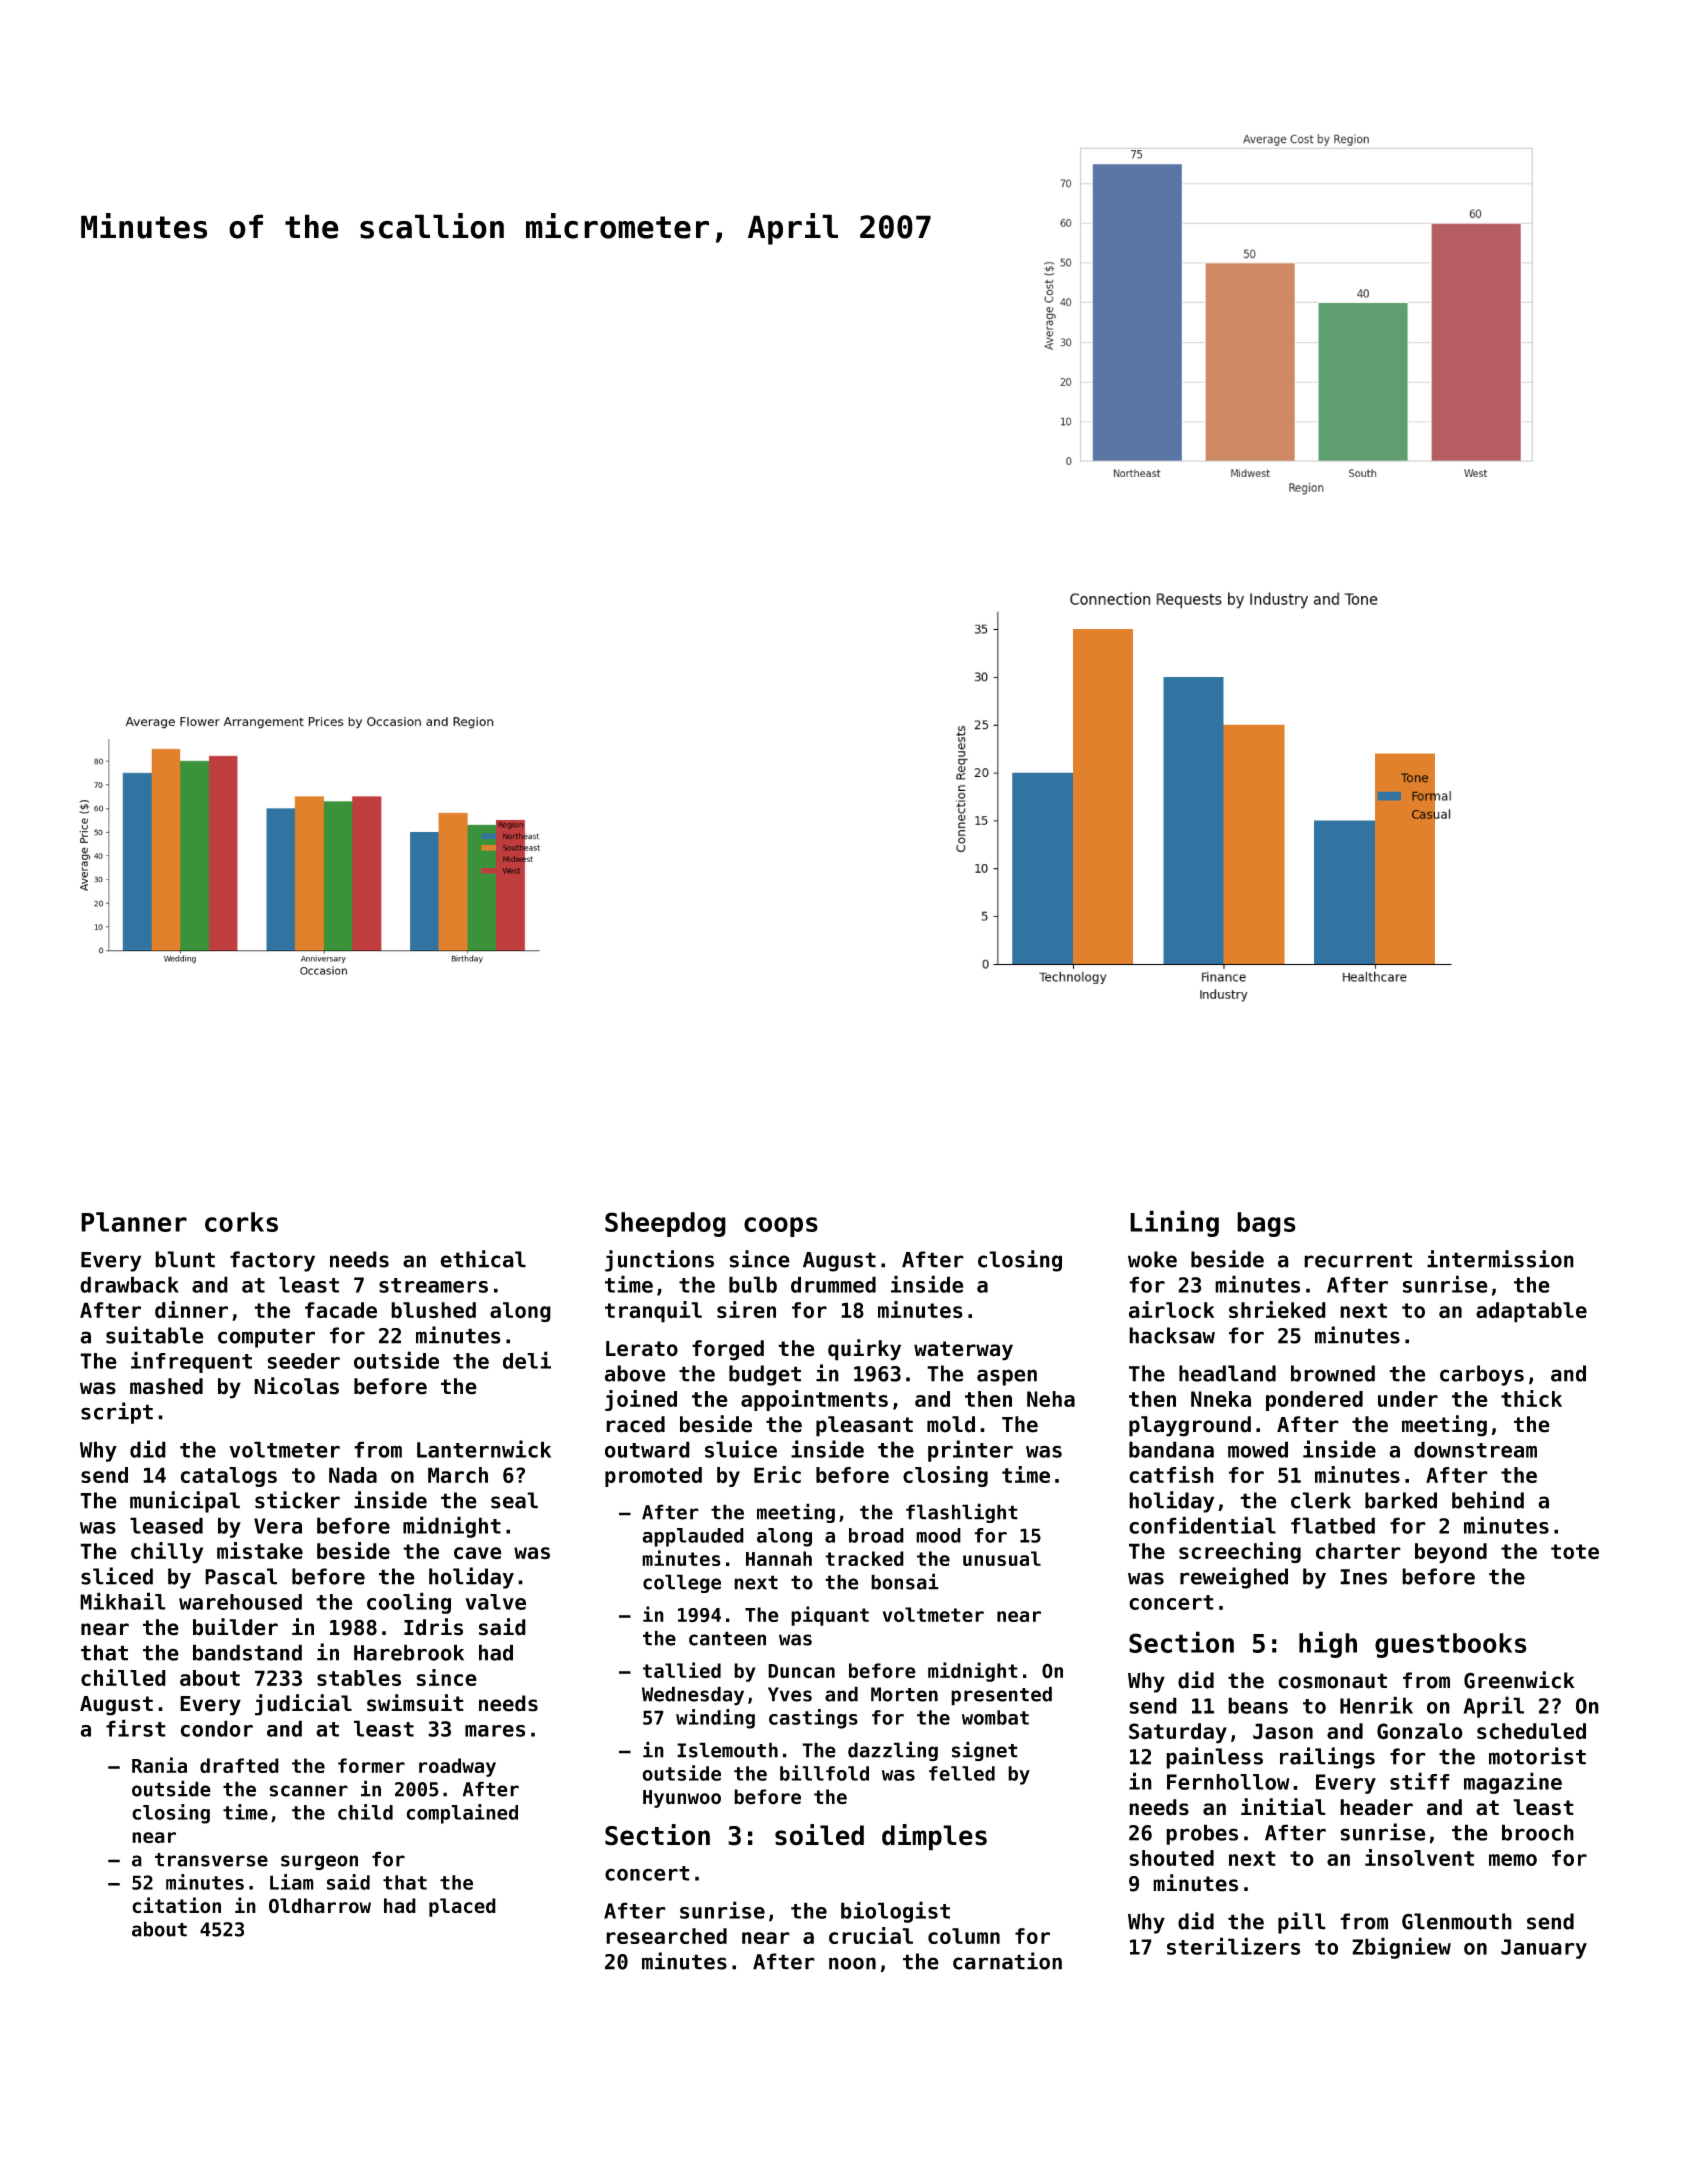 The image size is (1683, 2178). What do you see at coordinates (1401, 1948) in the page?
I see `Zbigniew` at bounding box center [1401, 1948].
